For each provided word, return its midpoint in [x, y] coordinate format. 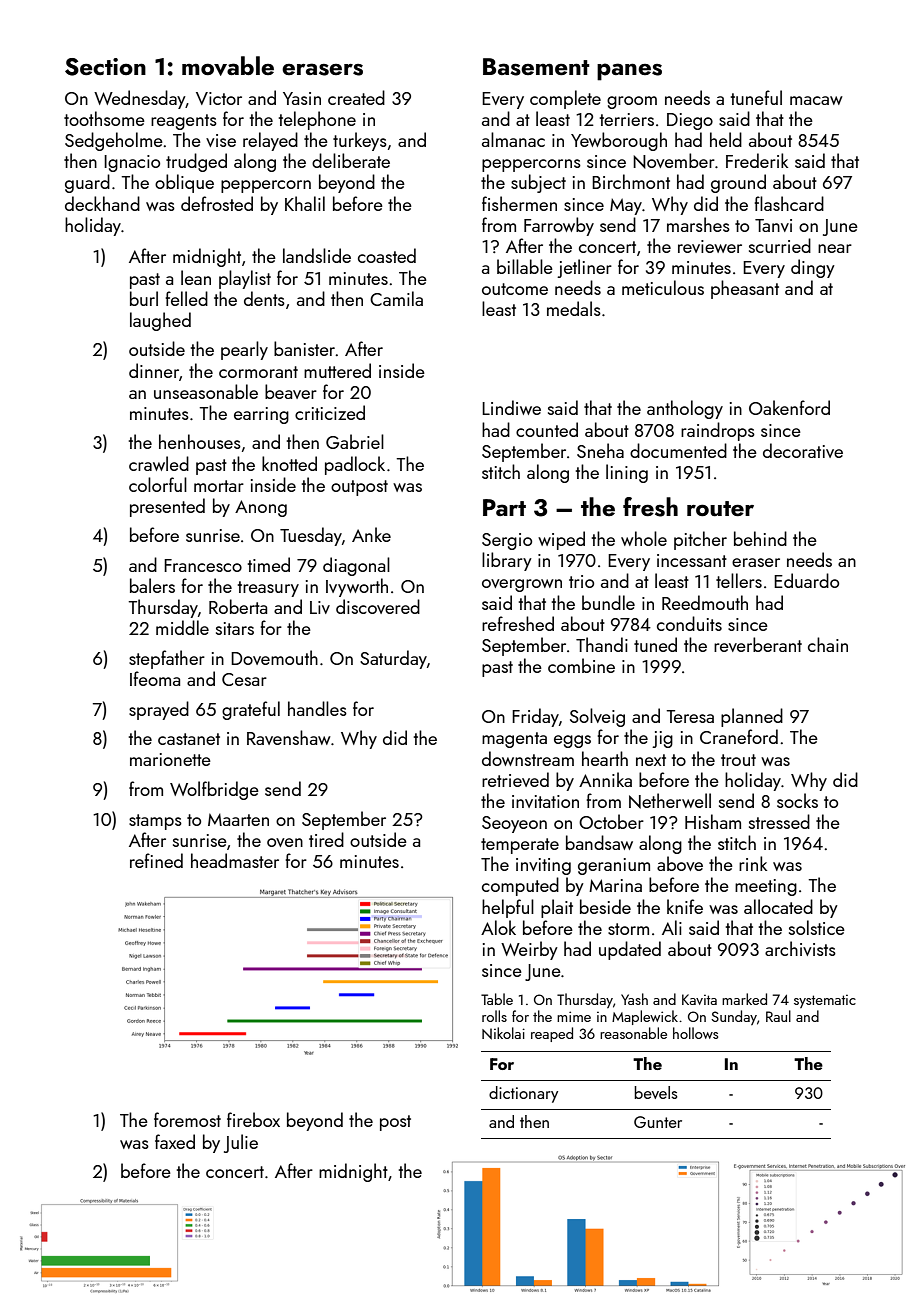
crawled [159, 463]
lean [196, 277]
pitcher [700, 540]
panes [629, 72]
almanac [513, 139]
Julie [241, 1143]
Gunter [658, 1122]
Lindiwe [511, 407]
